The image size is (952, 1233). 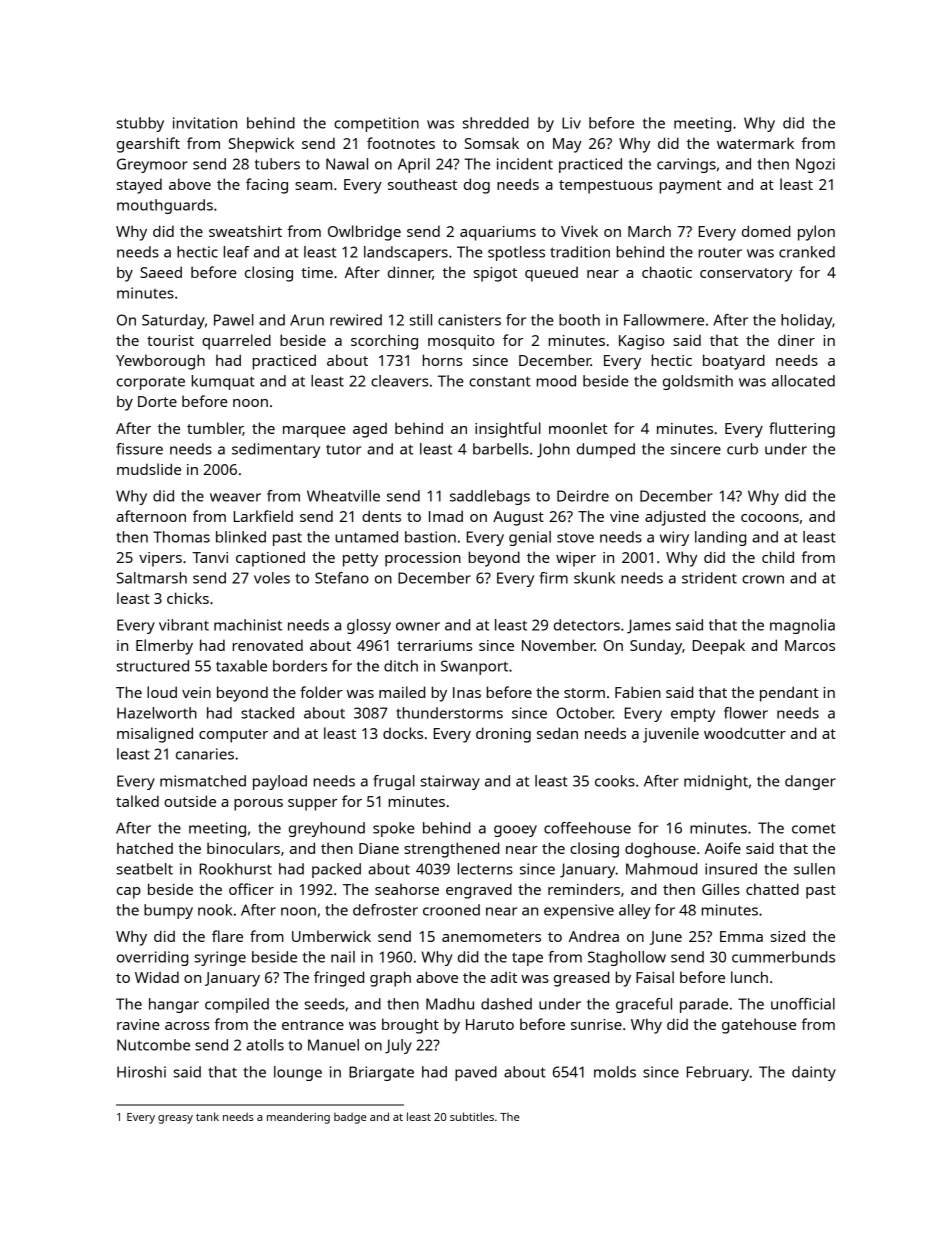 What do you see at coordinates (223, 382) in the page?
I see `kumquat` at bounding box center [223, 382].
